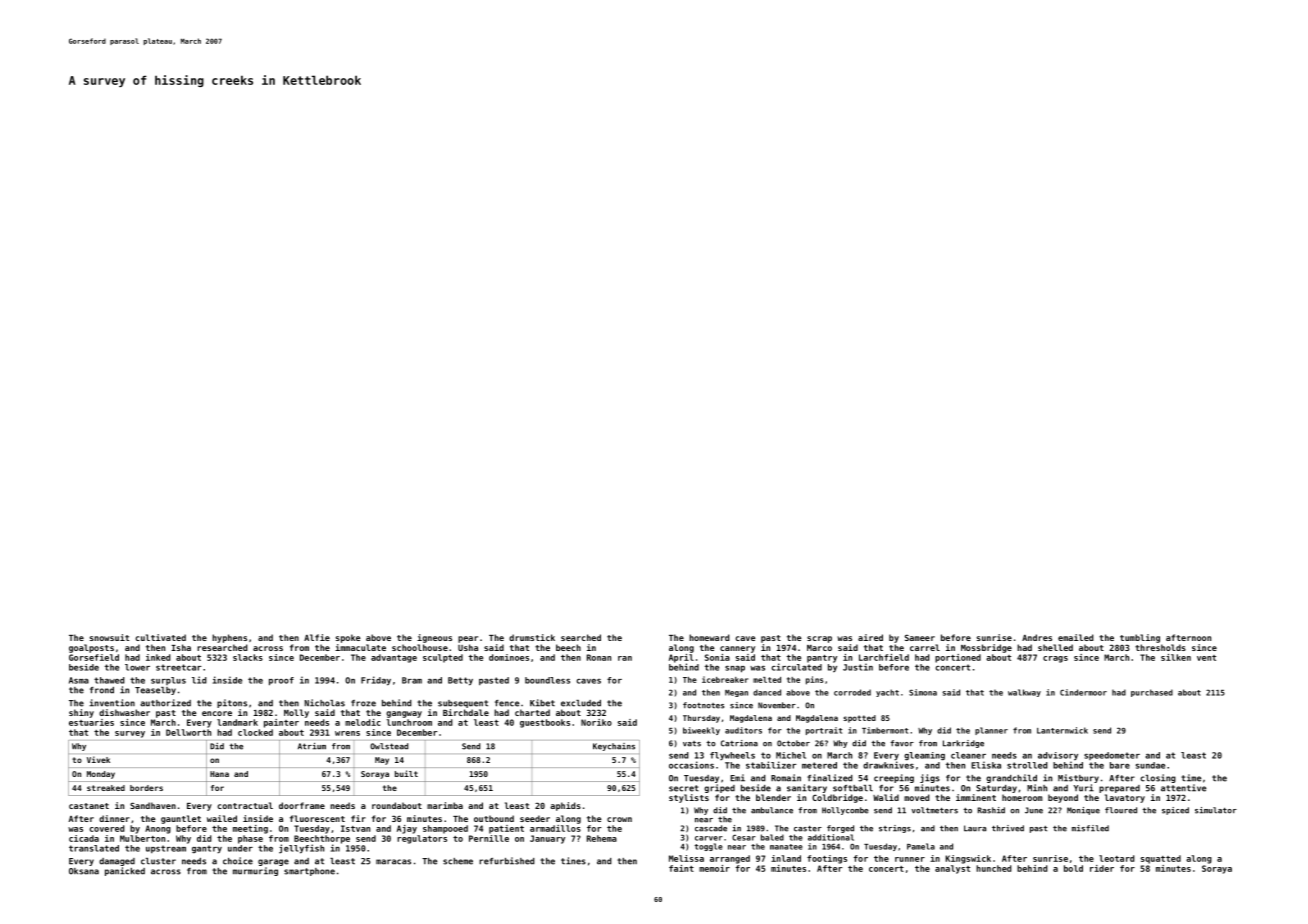 The image size is (1308, 924). What do you see at coordinates (309, 872) in the screenshot?
I see `smartphone` at bounding box center [309, 872].
